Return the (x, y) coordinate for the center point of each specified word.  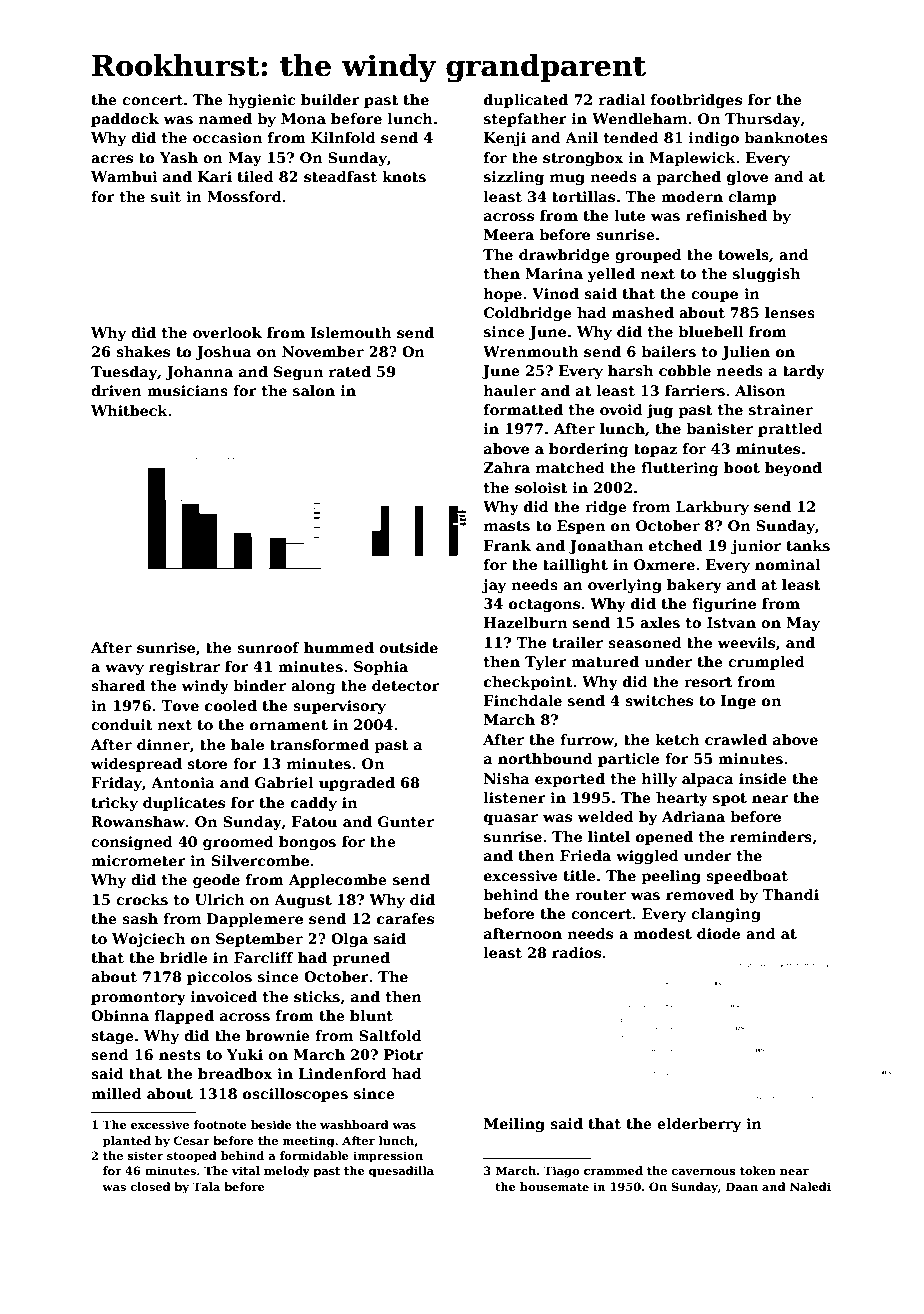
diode (718, 933)
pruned (361, 959)
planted (127, 1142)
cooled (231, 705)
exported (570, 780)
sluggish (766, 275)
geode (216, 881)
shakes (143, 351)
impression (388, 1157)
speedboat (747, 877)
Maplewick (692, 159)
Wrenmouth (531, 351)
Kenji (505, 139)
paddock (125, 120)
